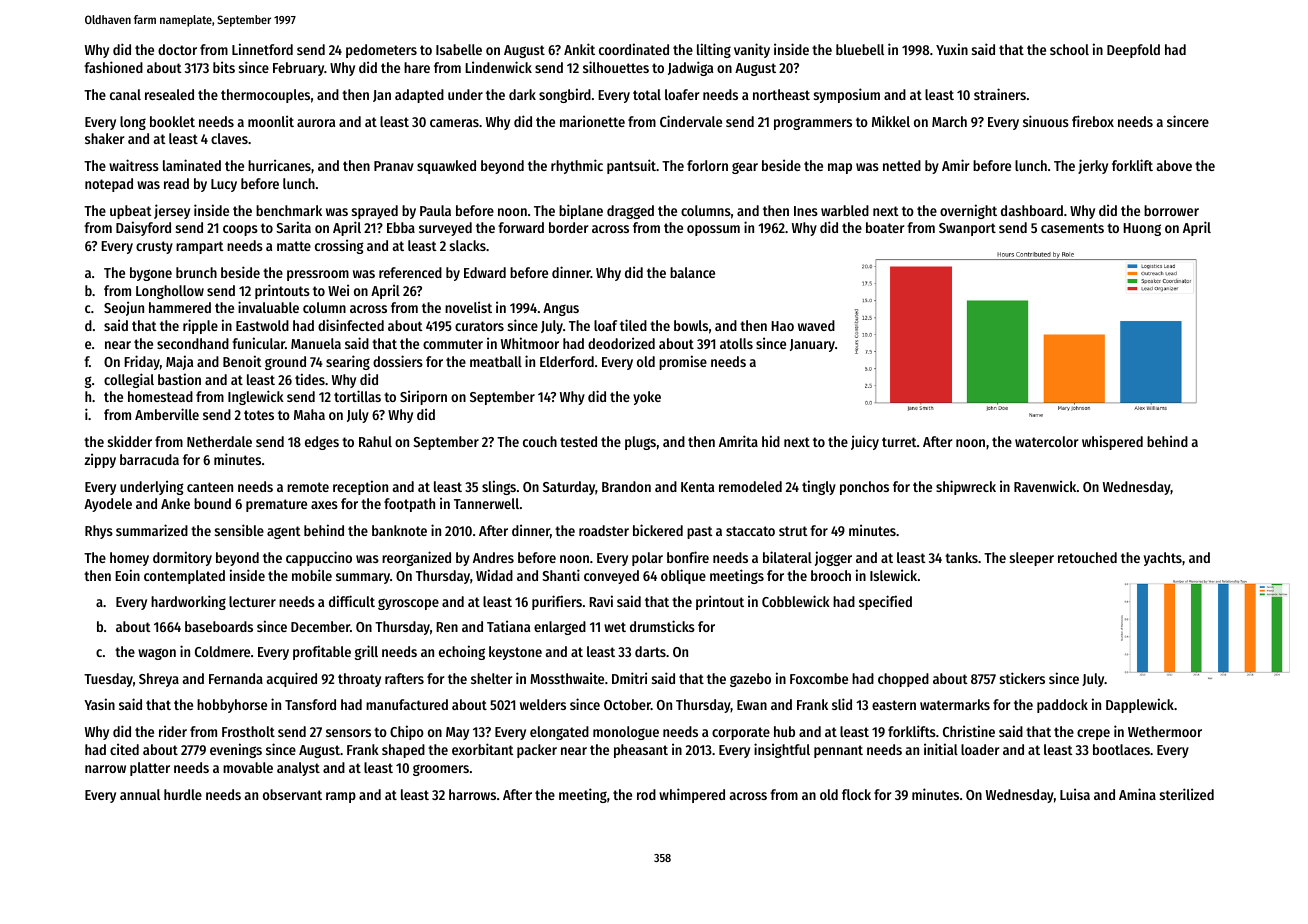 This image has height=924, width=1308. What do you see at coordinates (176, 183) in the image?
I see `read` at bounding box center [176, 183].
